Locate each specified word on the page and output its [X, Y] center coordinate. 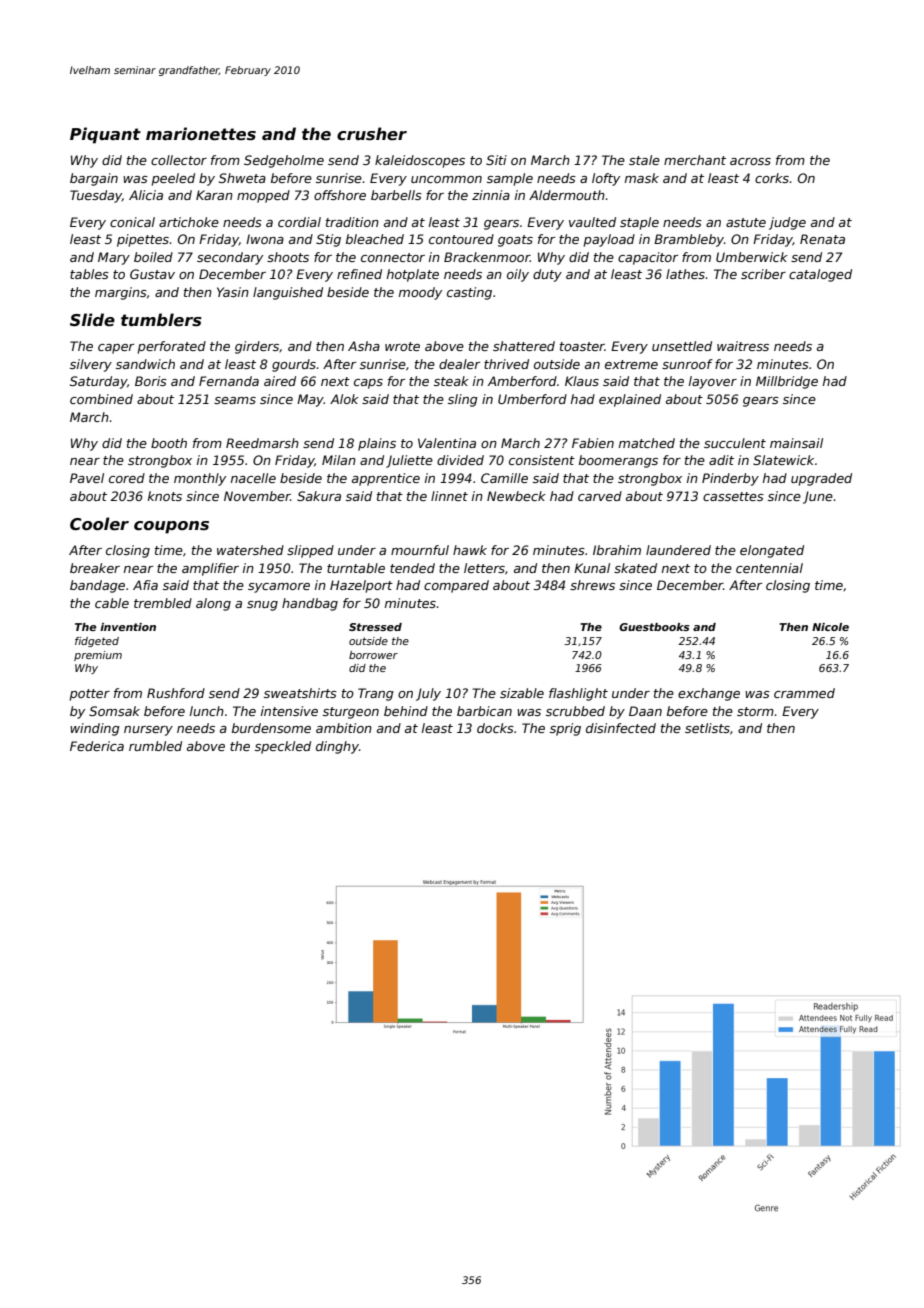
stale [644, 160]
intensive [289, 711]
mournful [420, 550]
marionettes [201, 134]
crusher [372, 133]
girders [257, 347]
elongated [772, 551]
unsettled [682, 346]
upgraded [821, 479]
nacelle [253, 478]
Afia [145, 585]
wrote [402, 346]
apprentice [386, 479]
